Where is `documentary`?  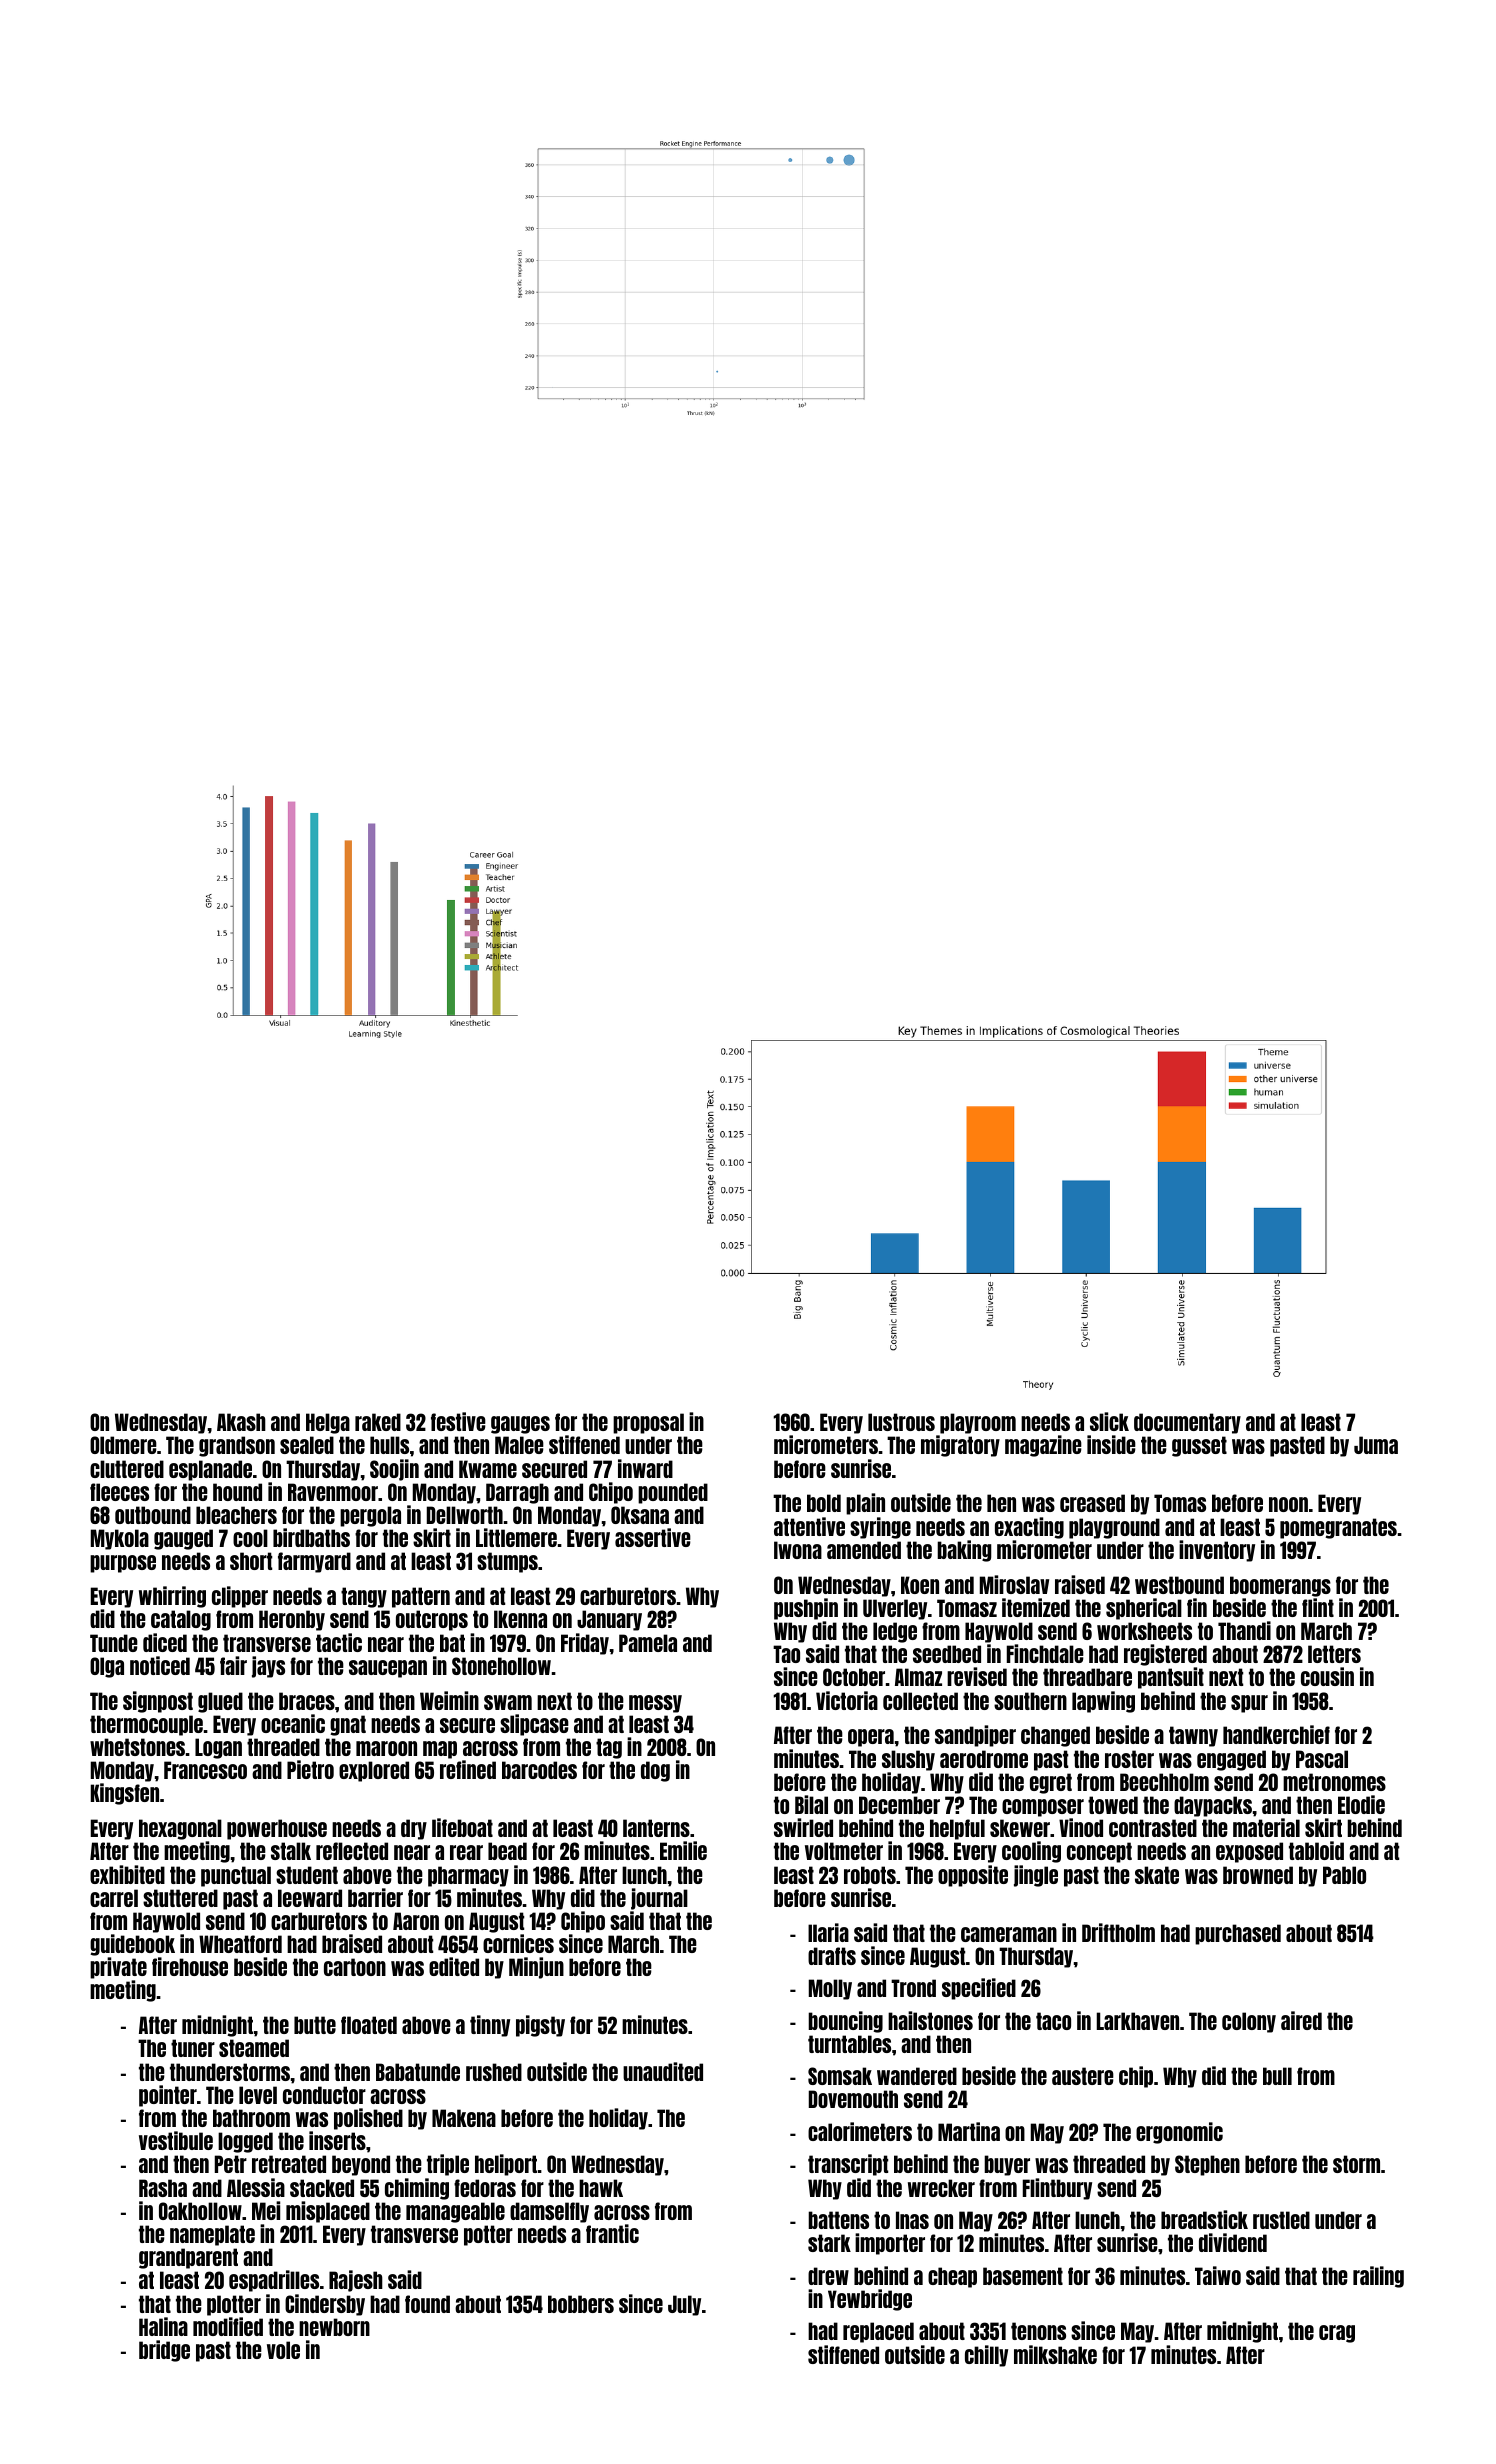
documentary is located at coordinates (1187, 1423).
